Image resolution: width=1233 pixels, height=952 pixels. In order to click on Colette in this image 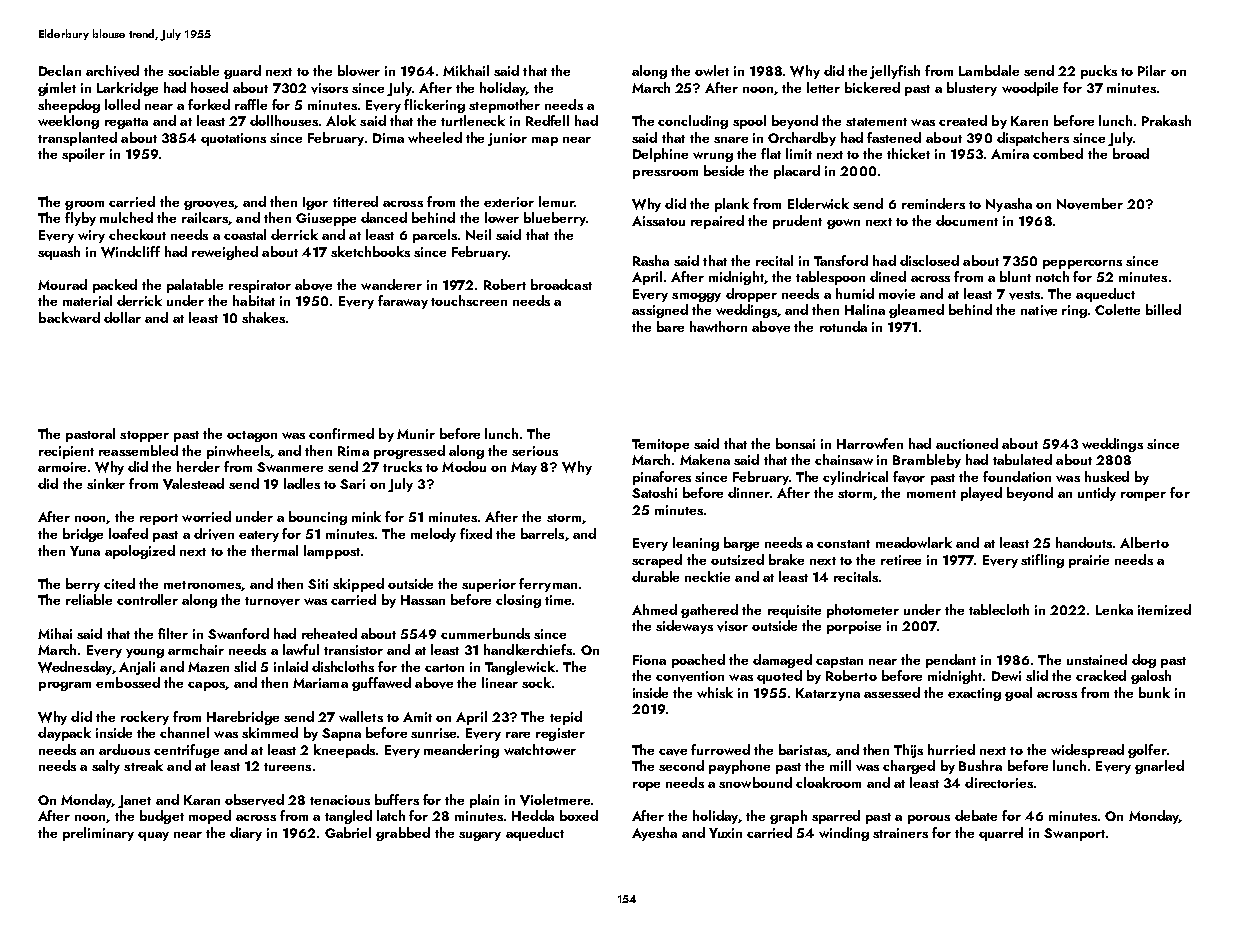, I will do `click(1117, 309)`.
